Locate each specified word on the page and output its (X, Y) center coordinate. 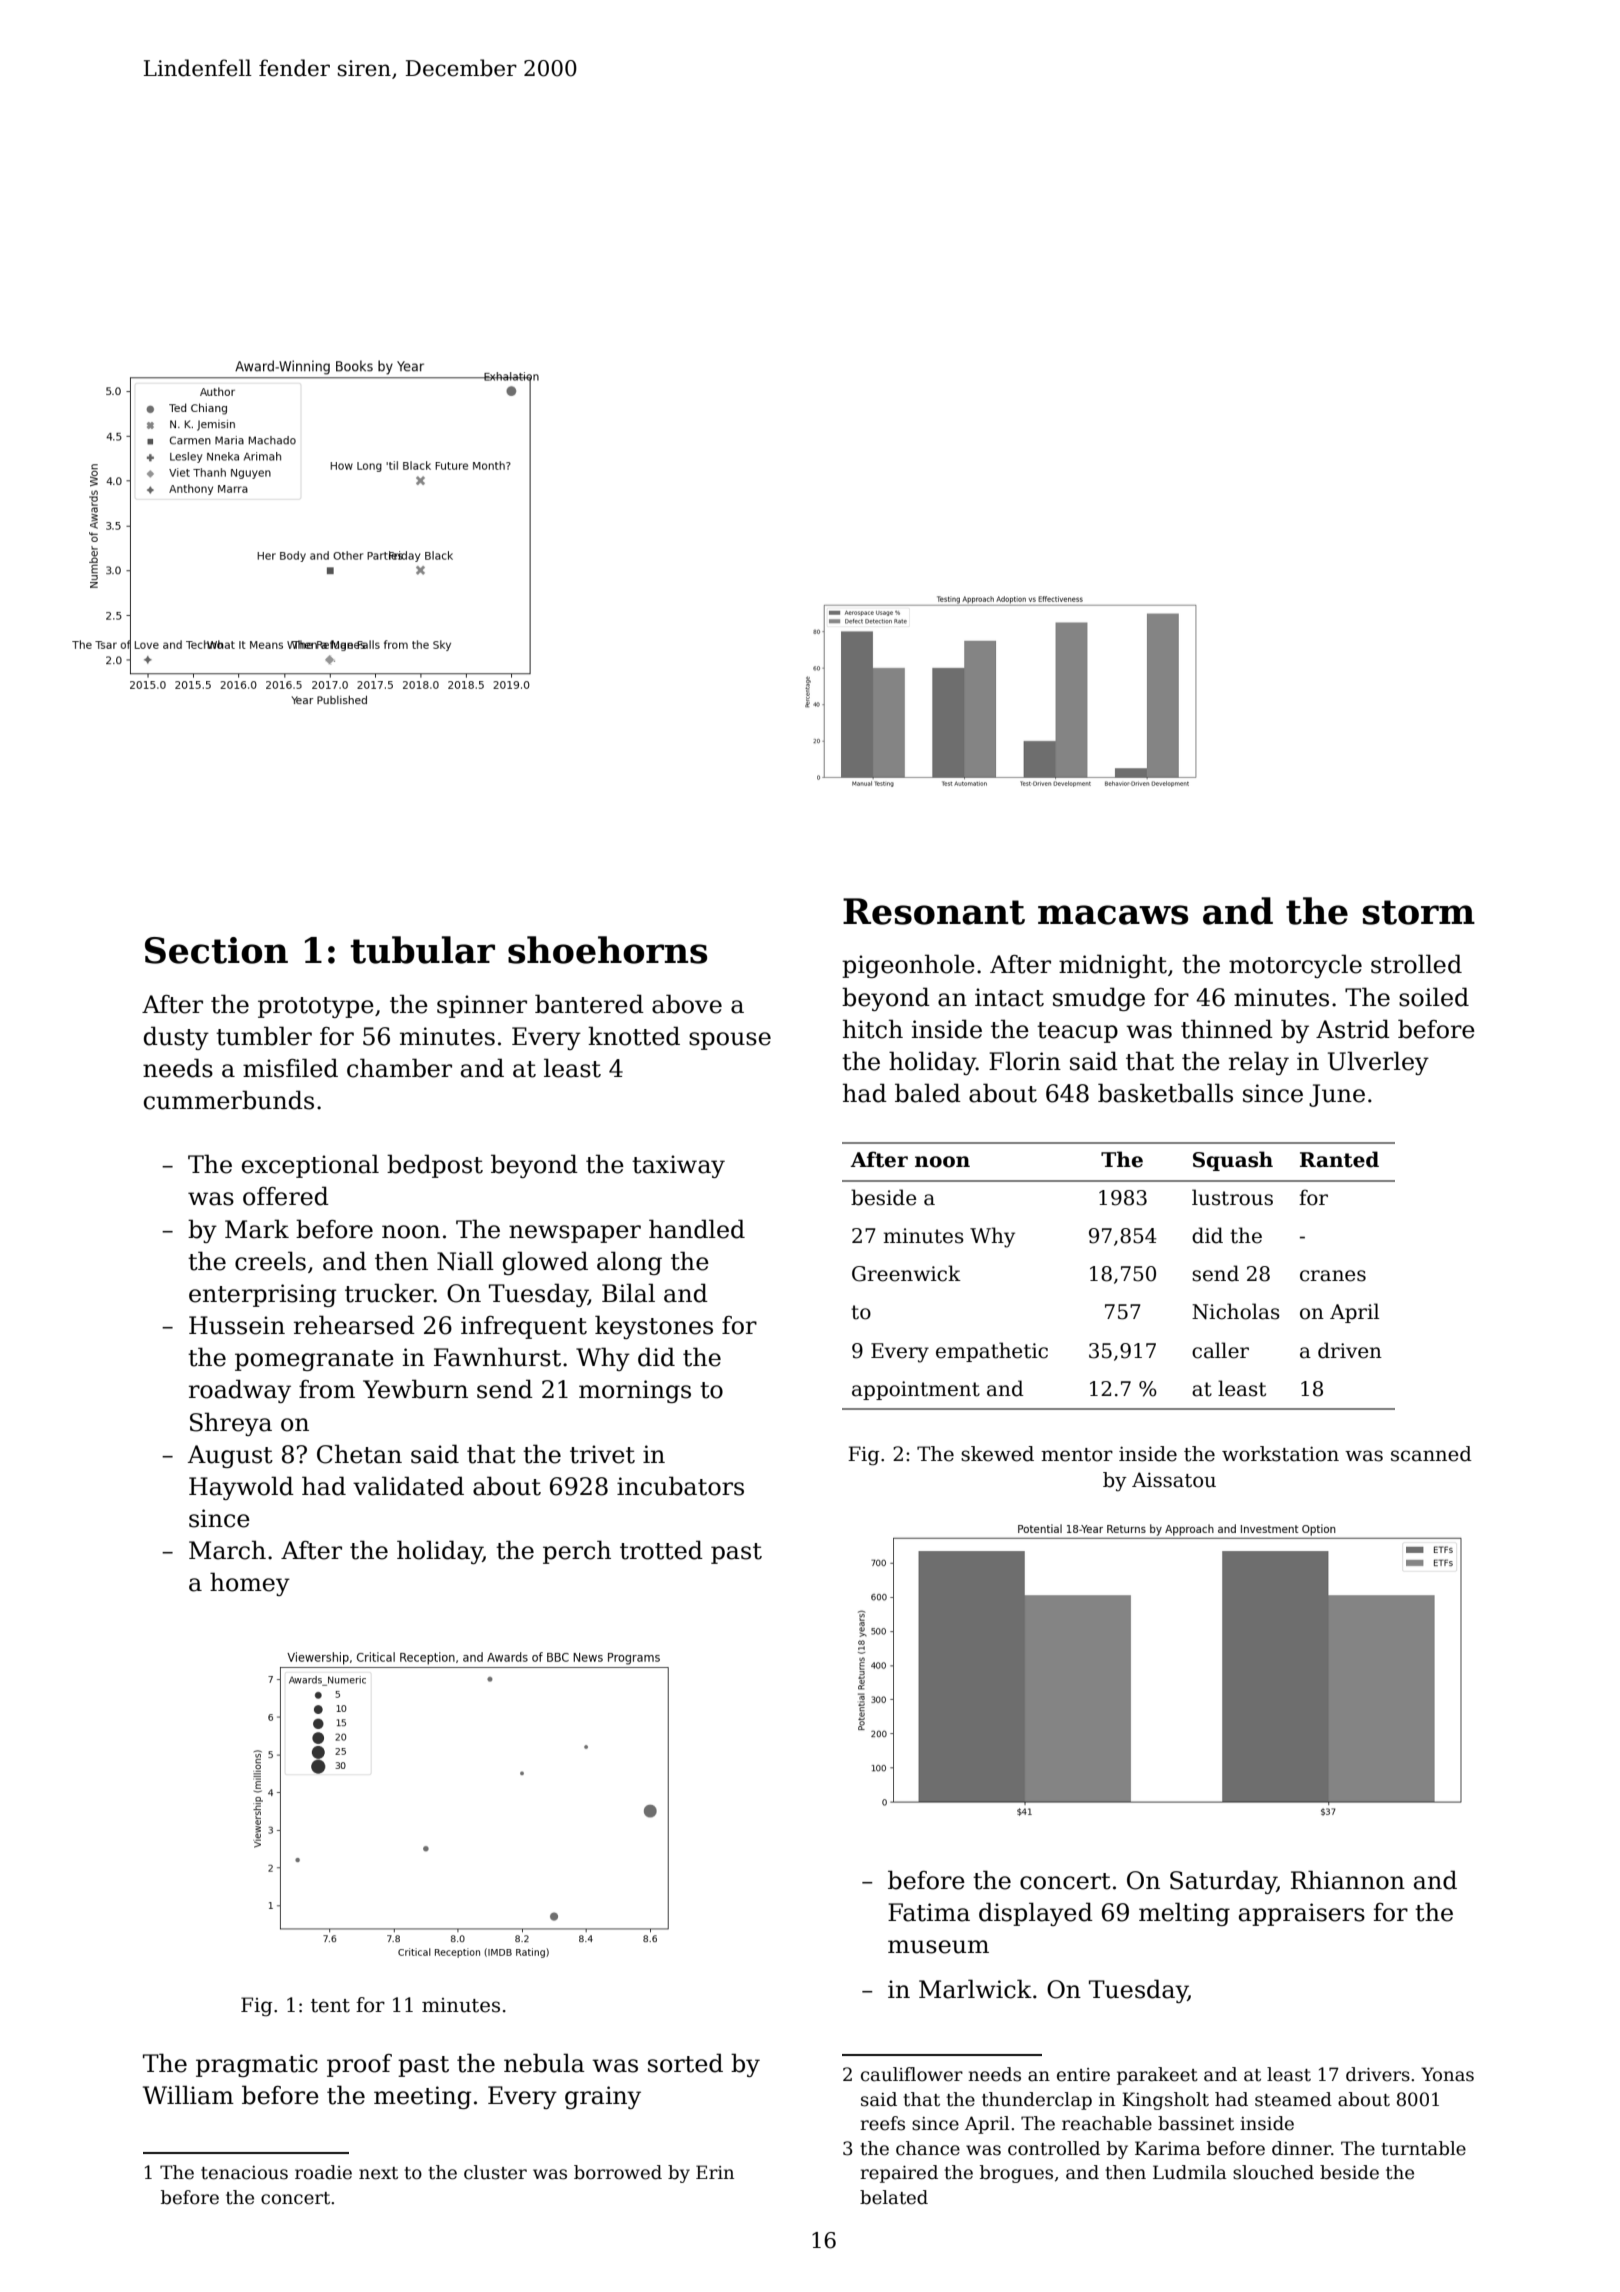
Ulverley (1378, 1063)
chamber (399, 1068)
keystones (654, 1327)
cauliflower (912, 2074)
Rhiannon (1348, 1880)
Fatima (929, 1912)
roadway (240, 1391)
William (188, 2095)
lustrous (1232, 1197)
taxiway (678, 1166)
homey (250, 1584)
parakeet (1157, 2076)
